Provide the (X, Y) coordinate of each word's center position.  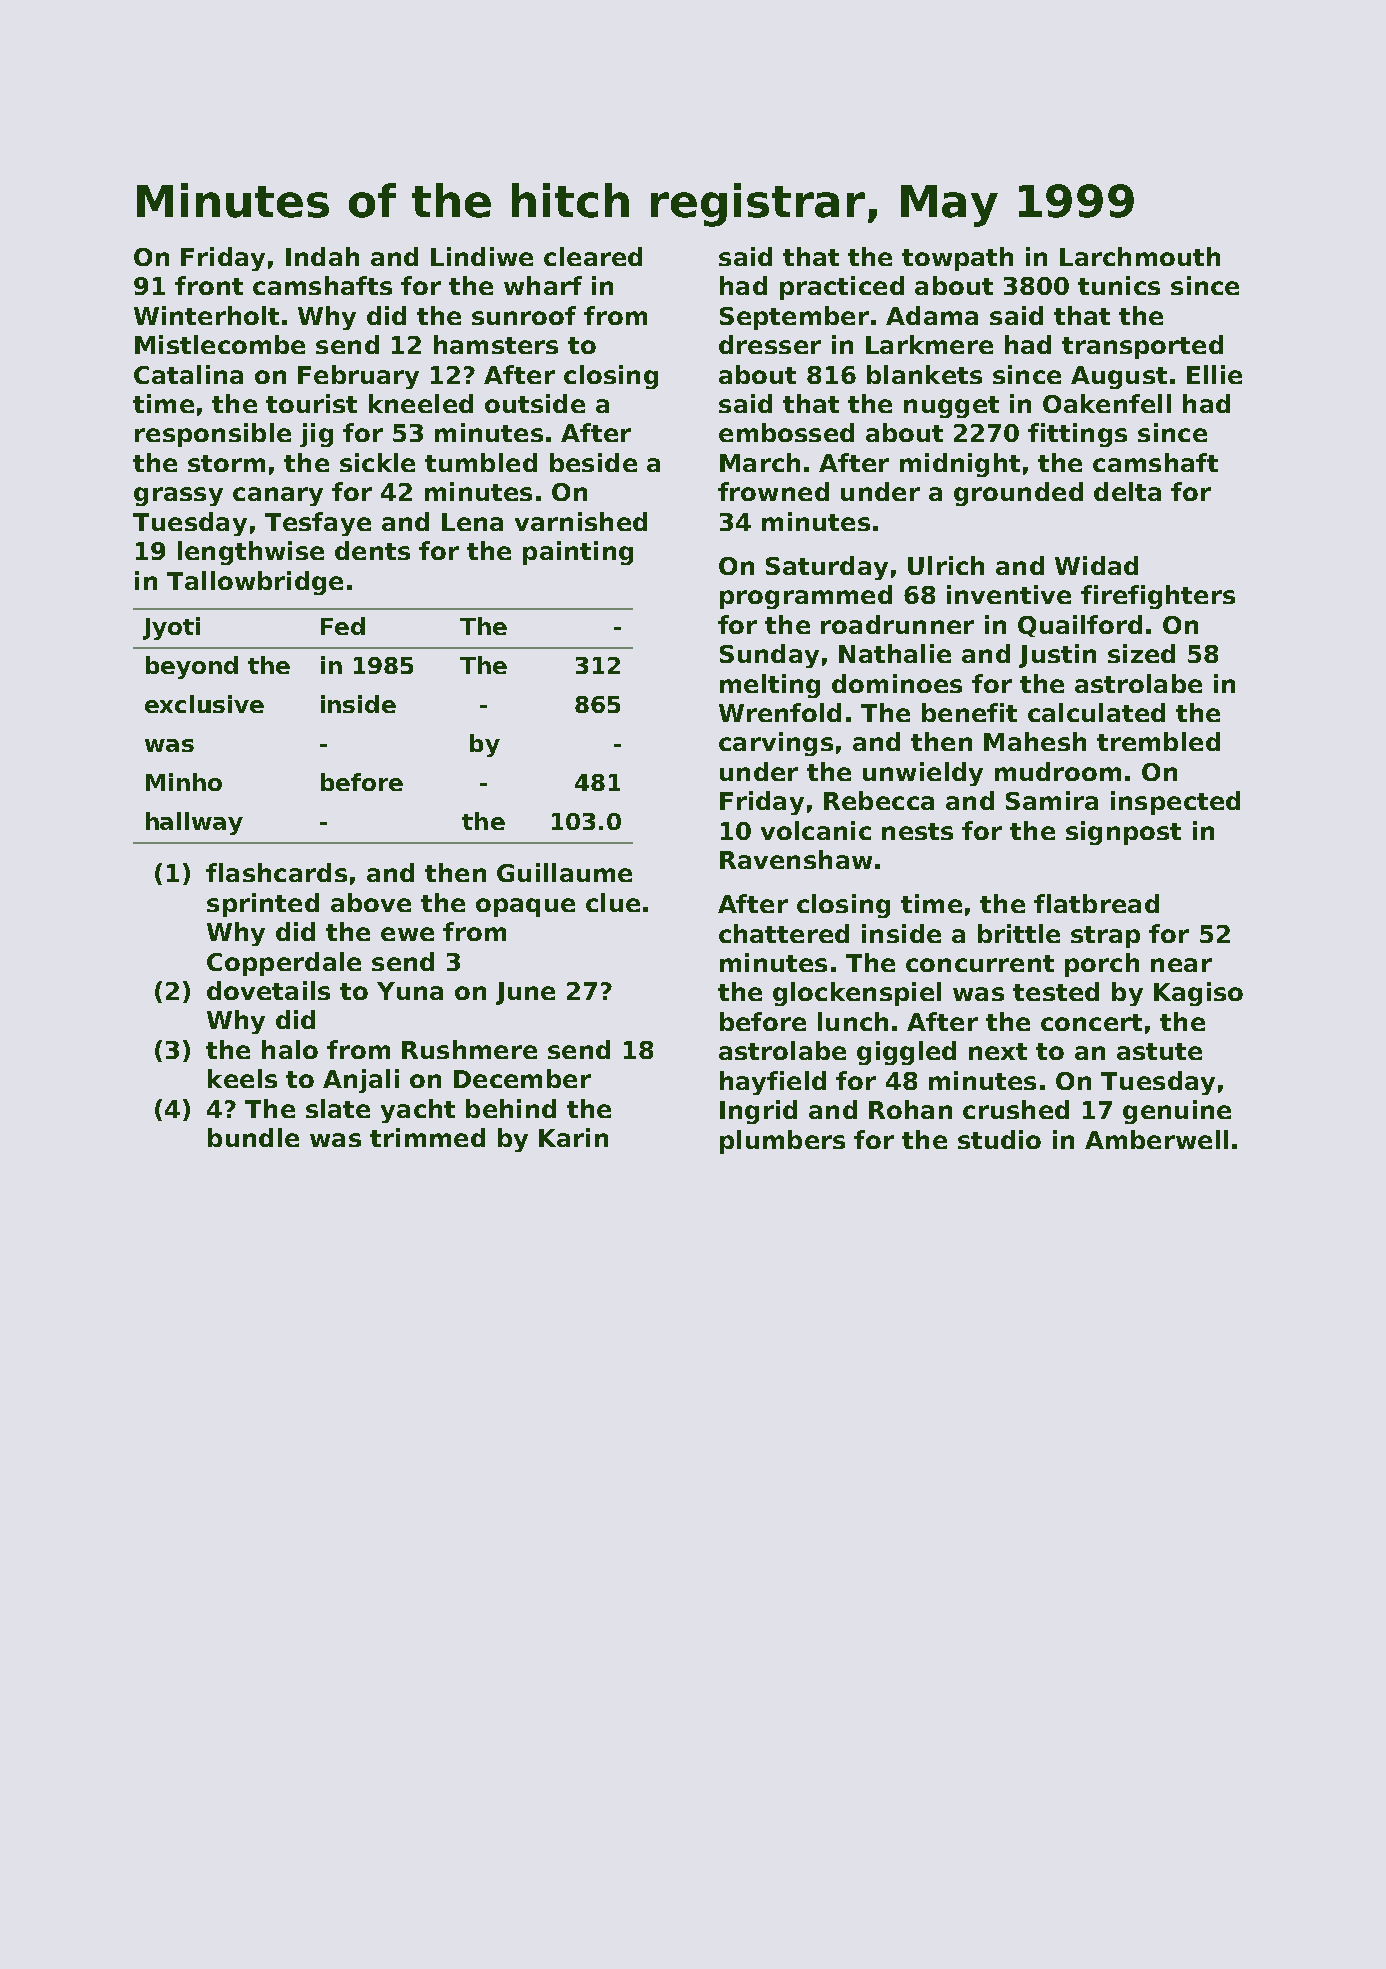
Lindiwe (482, 256)
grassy (178, 496)
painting (578, 553)
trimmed (427, 1137)
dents (372, 550)
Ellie (1214, 374)
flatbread (1096, 903)
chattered (784, 933)
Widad (1096, 565)
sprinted (263, 905)
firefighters (1158, 597)
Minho (184, 782)
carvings (776, 744)
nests (917, 831)
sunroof (524, 315)
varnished (581, 521)
